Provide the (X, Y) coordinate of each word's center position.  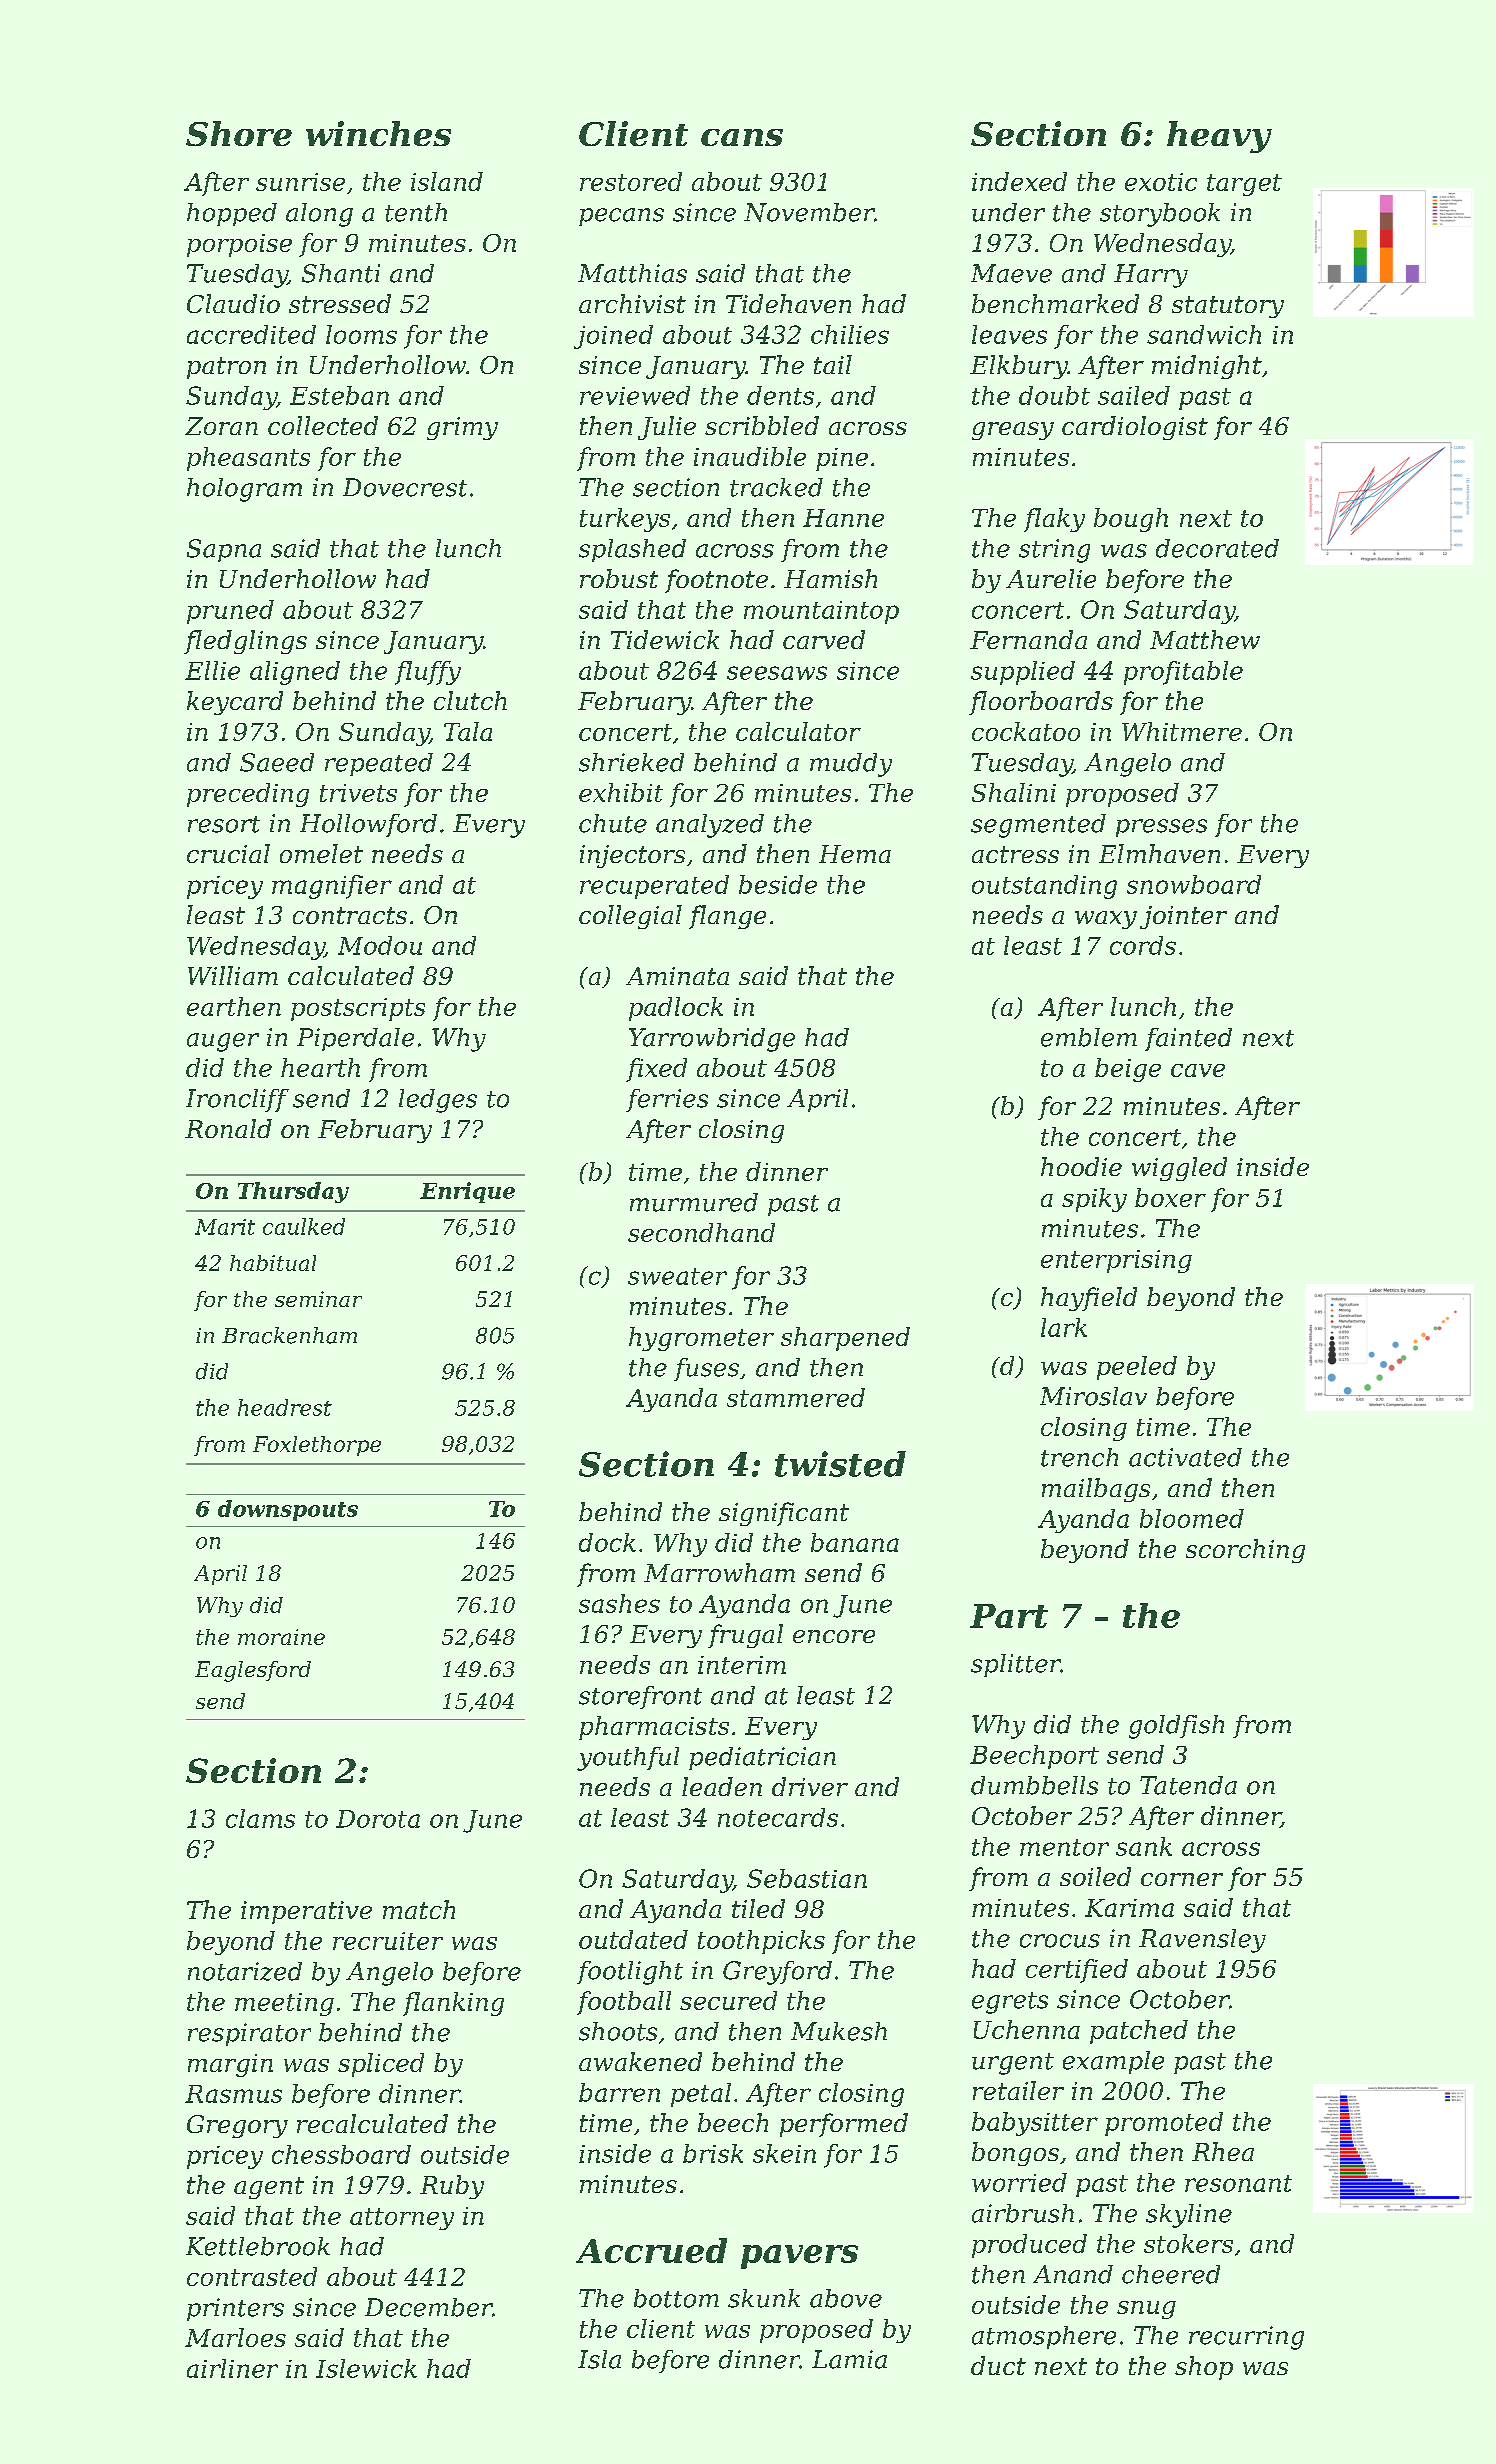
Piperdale (355, 1039)
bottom (676, 2298)
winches (378, 133)
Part (1009, 1616)
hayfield (1089, 1299)
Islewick (366, 2368)
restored (631, 181)
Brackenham (289, 1335)
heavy (1219, 137)
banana (855, 1542)
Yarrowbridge (712, 1040)
